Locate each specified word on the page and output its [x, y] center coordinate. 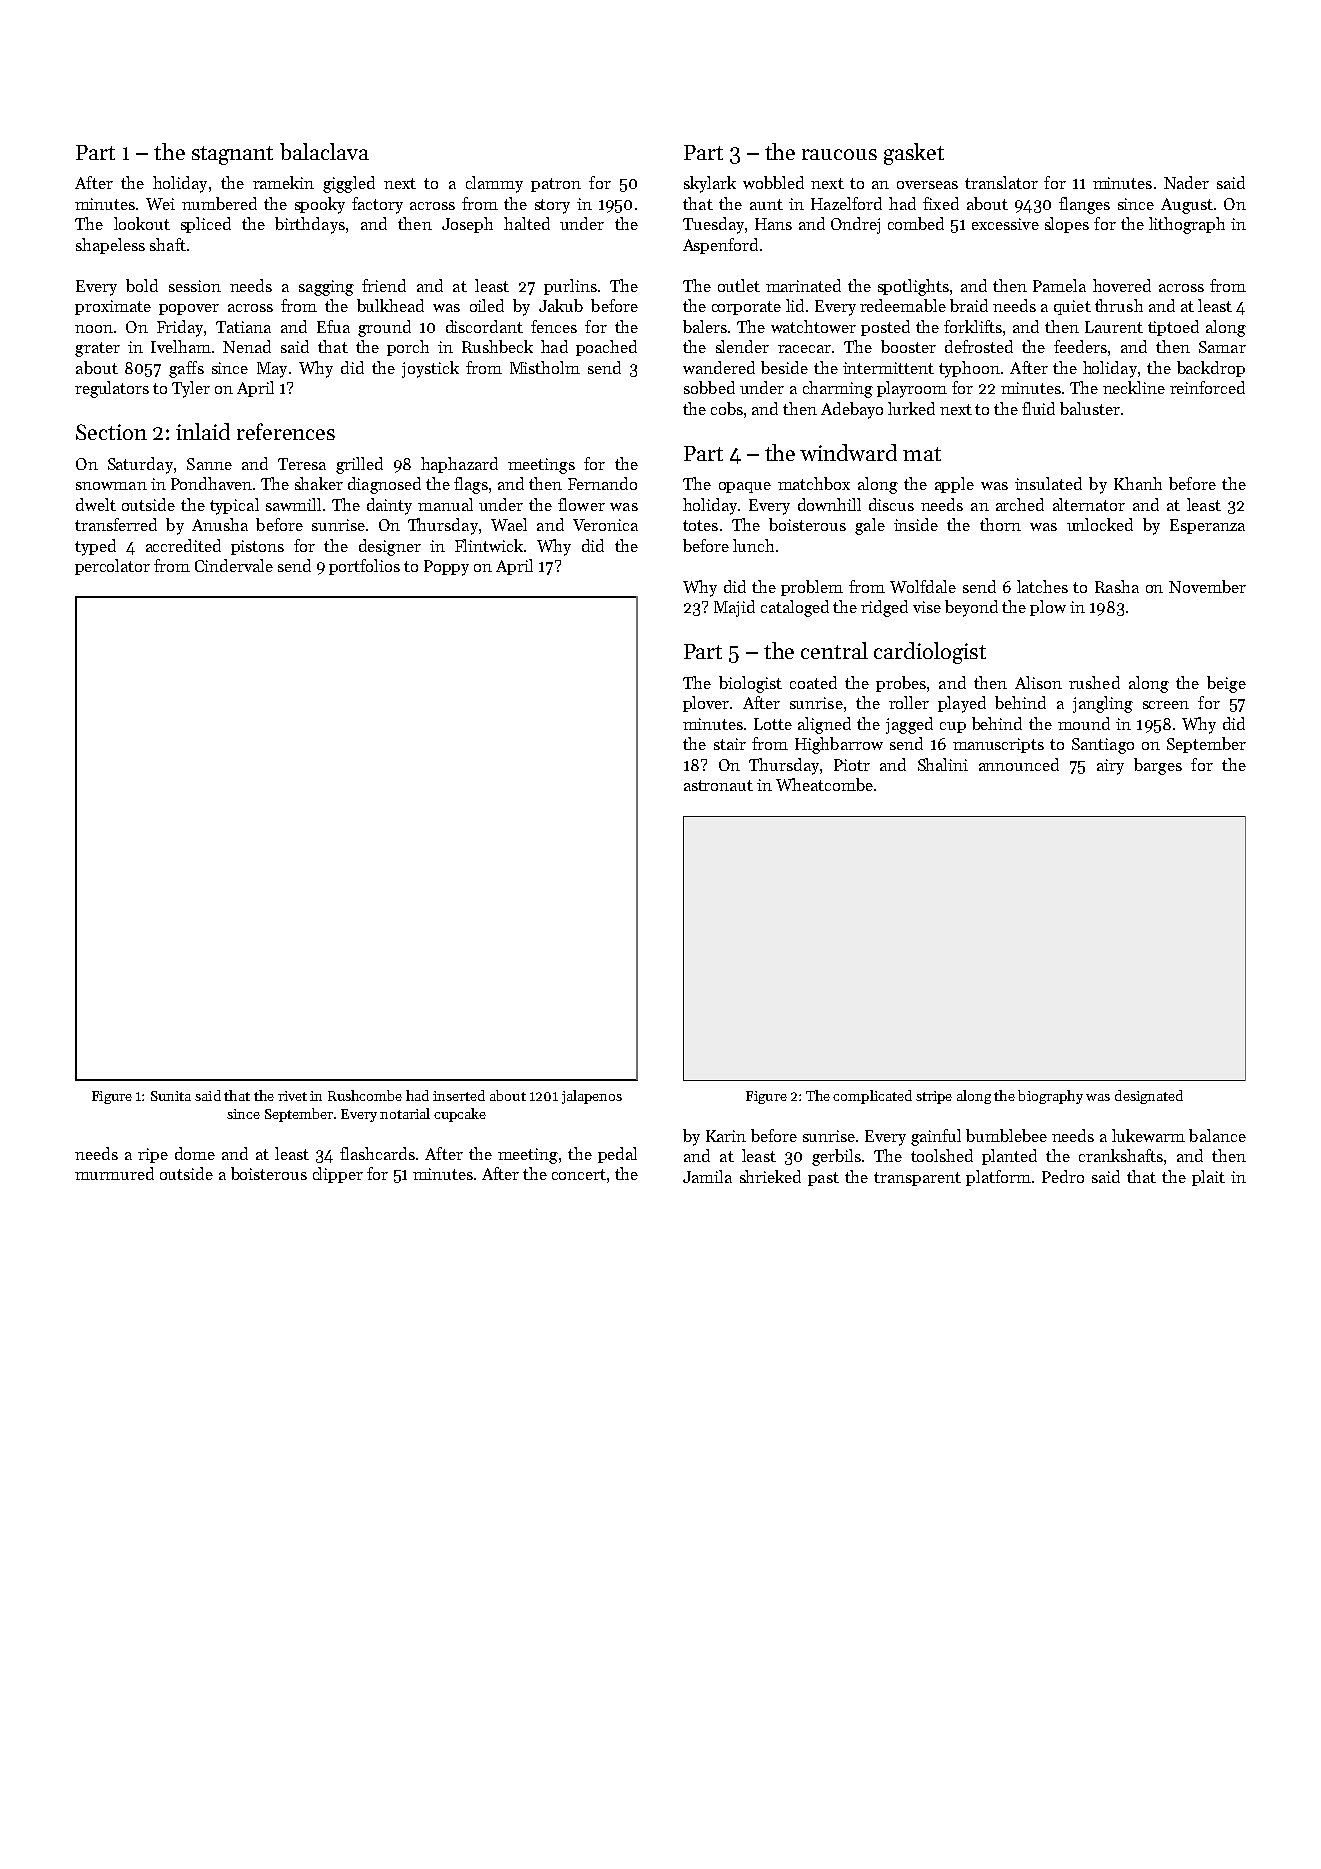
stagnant [232, 155]
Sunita [171, 1096]
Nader [1186, 182]
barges [1158, 766]
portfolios [364, 567]
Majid [734, 608]
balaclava [324, 151]
